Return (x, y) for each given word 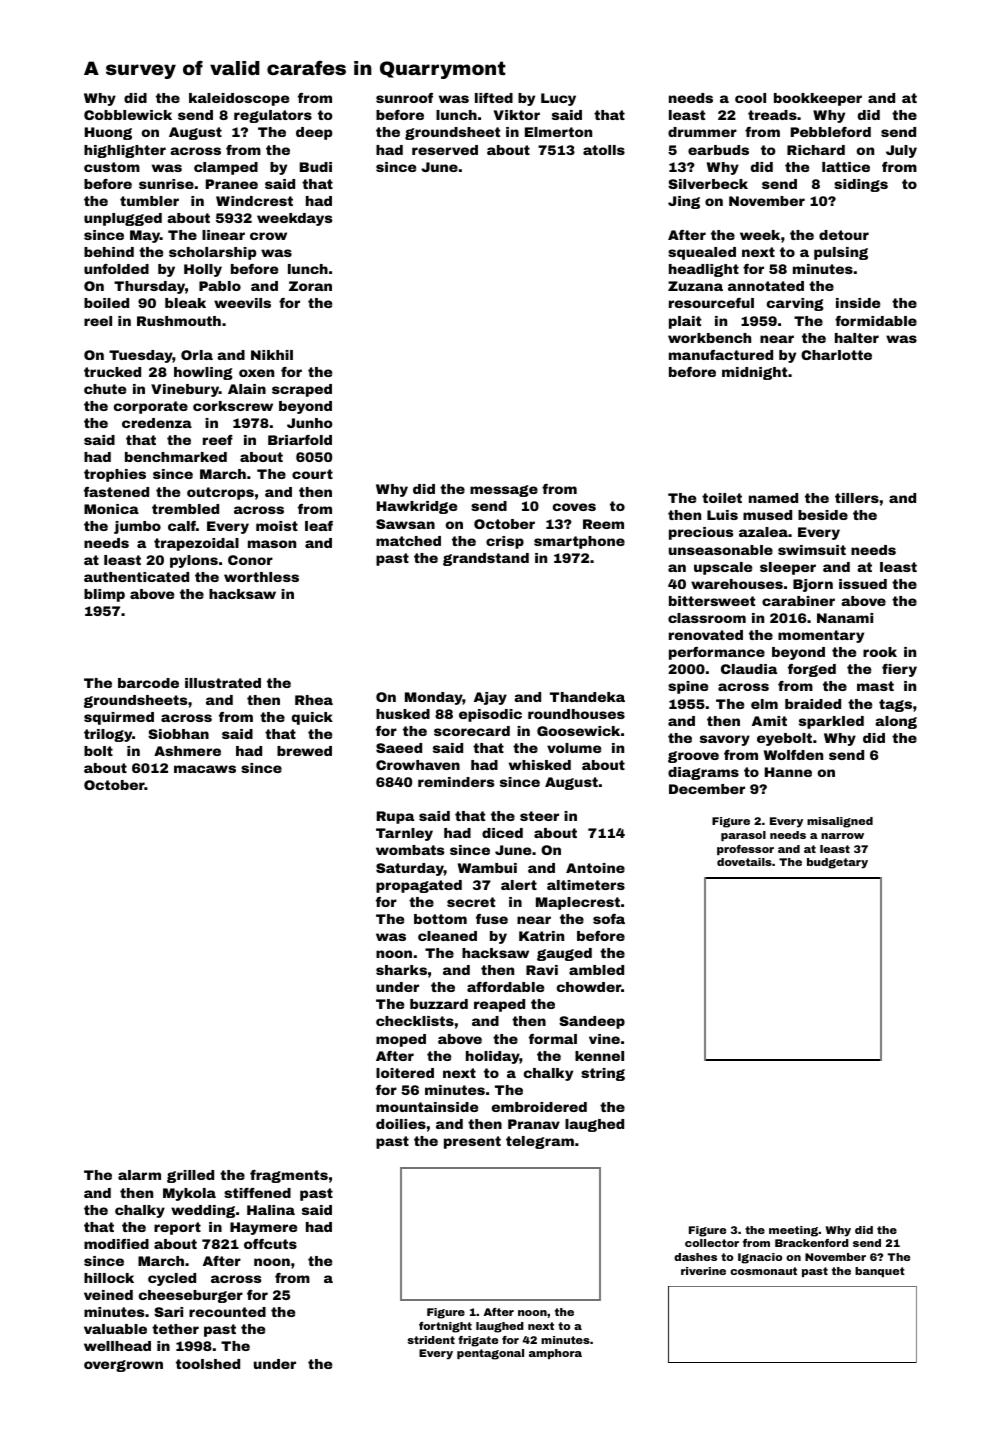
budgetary (837, 863)
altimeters (586, 885)
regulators (273, 116)
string (603, 1074)
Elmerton (558, 132)
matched (408, 541)
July (901, 151)
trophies (115, 475)
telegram (540, 1142)
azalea (763, 532)
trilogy (108, 735)
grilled (190, 1176)
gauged (564, 954)
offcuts (270, 1244)
